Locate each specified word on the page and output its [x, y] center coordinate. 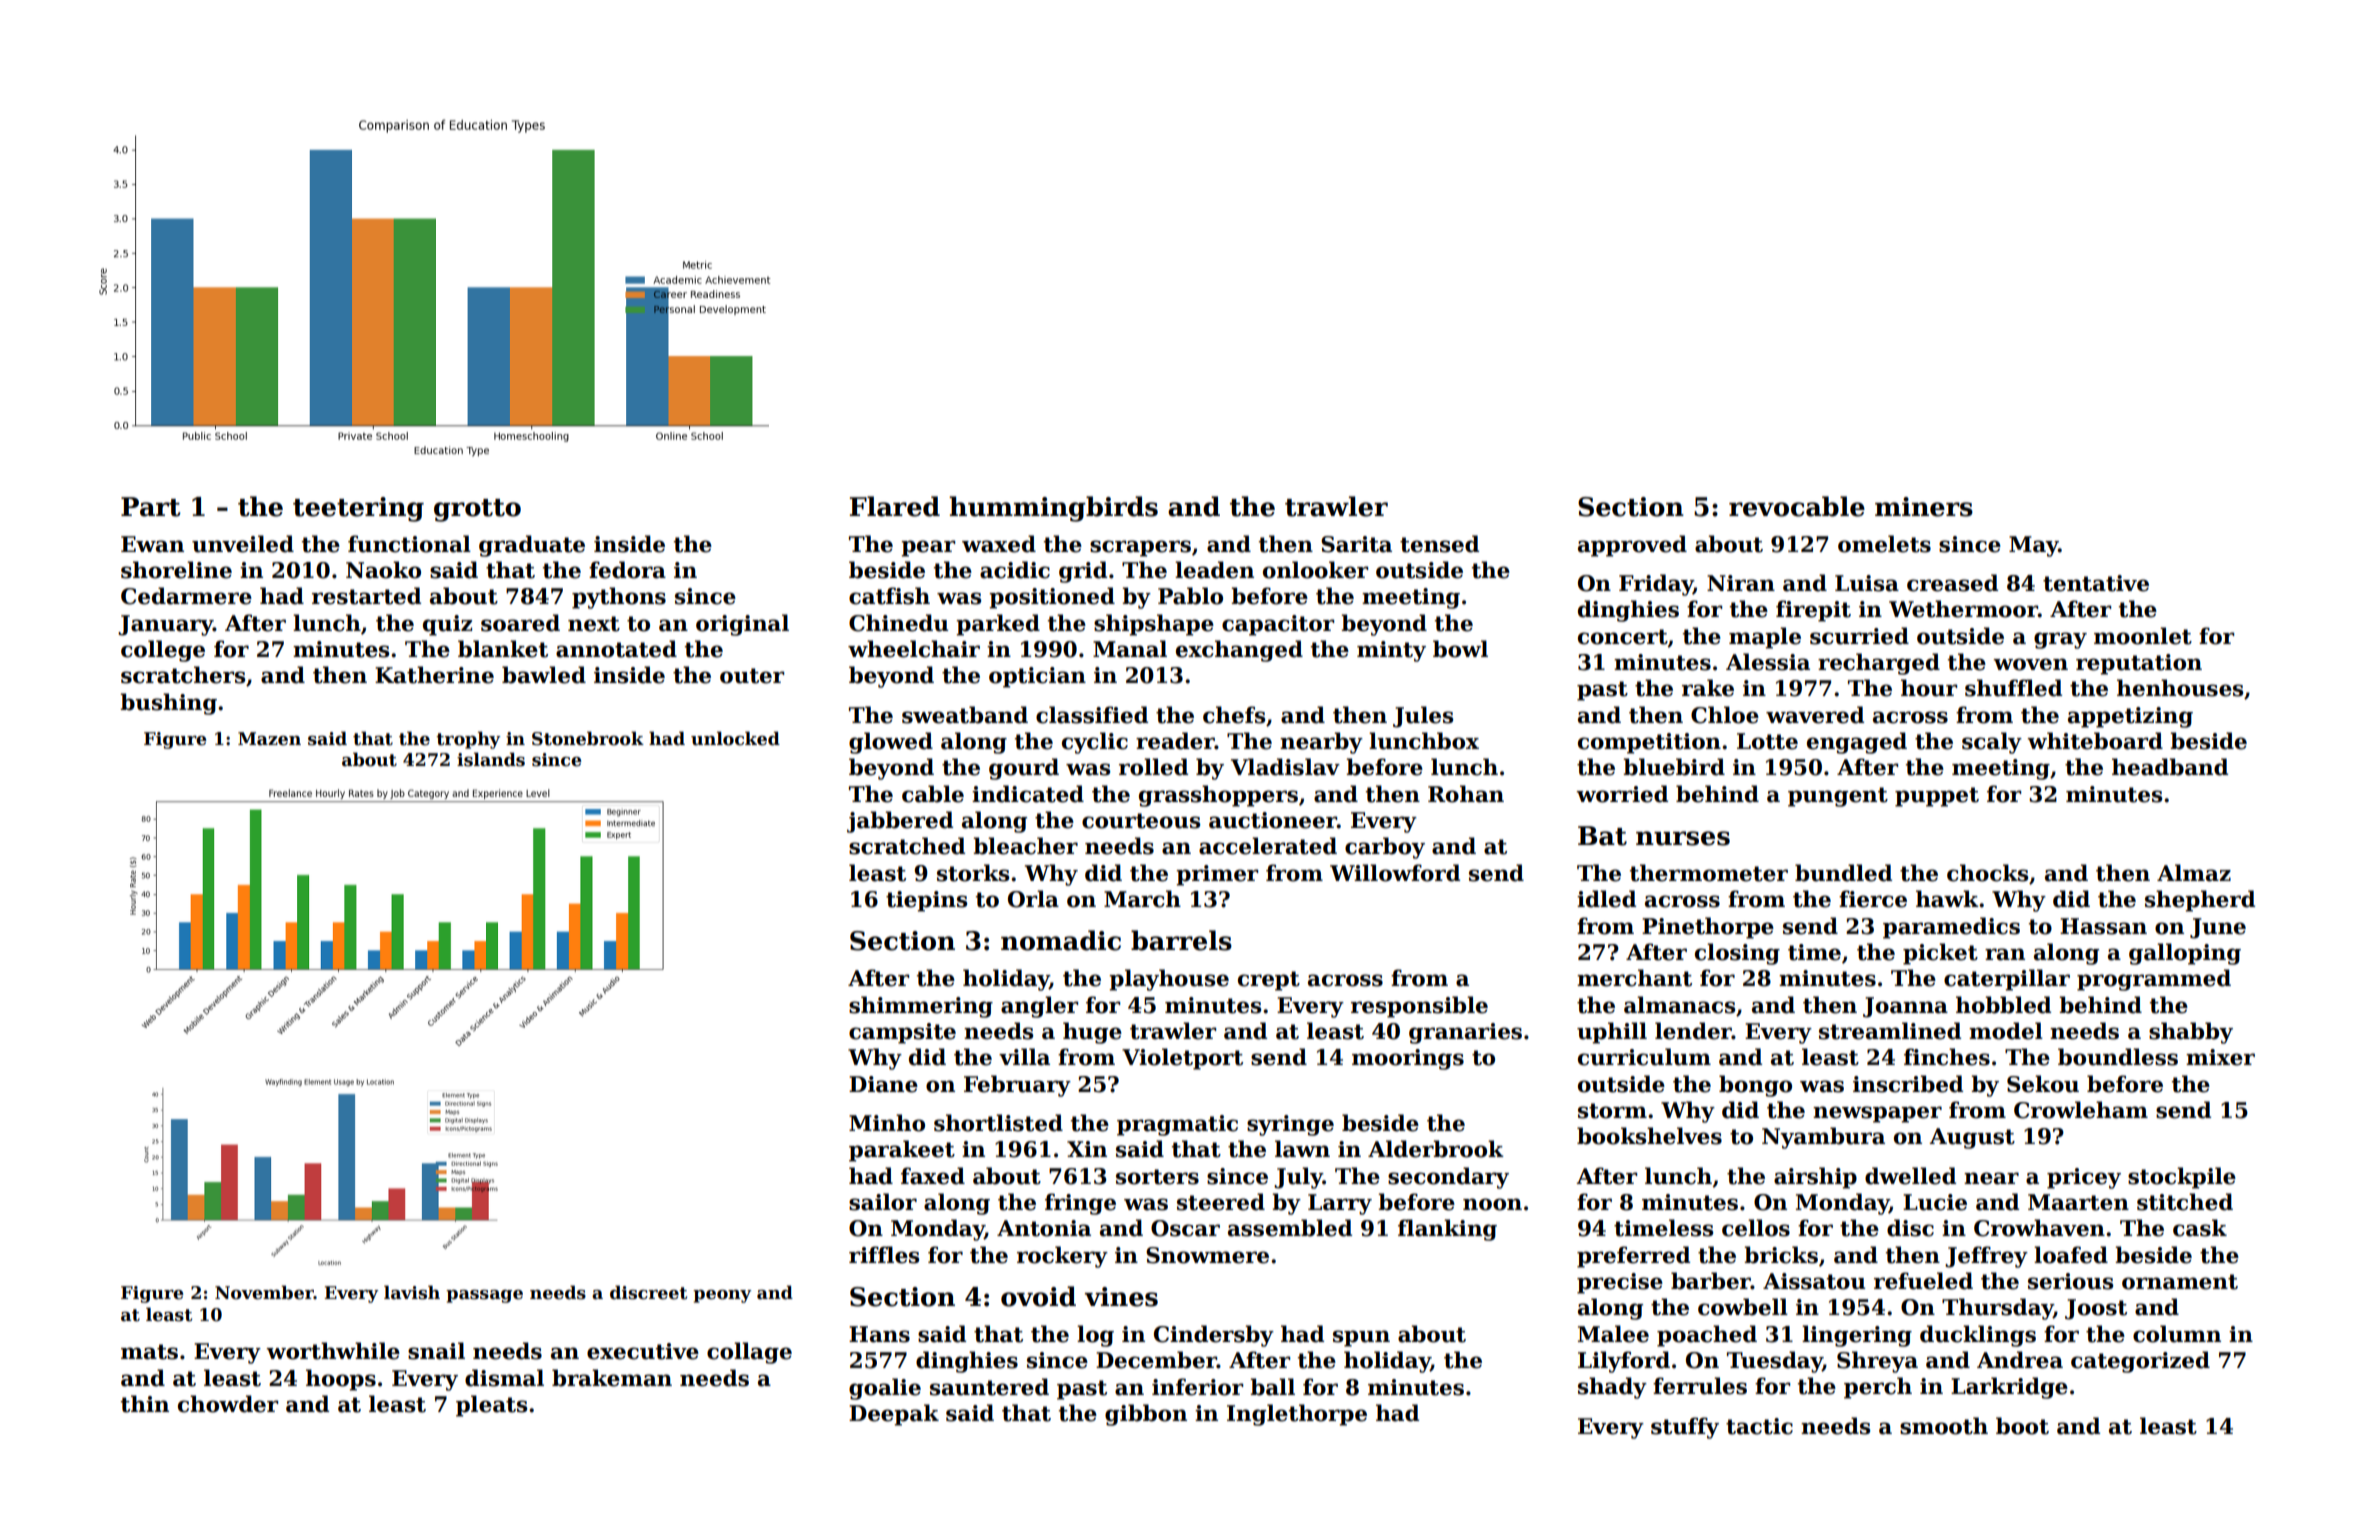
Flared [895, 506]
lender [1693, 1031]
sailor [883, 1202]
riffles [884, 1255]
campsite [902, 1033]
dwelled [1910, 1176]
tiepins [926, 901]
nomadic [1061, 940]
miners [1924, 507]
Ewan [152, 544]
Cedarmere [186, 596]
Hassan [2103, 926]
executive [643, 1351]
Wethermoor [1963, 609]
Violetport [1182, 1059]
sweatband [965, 715]
